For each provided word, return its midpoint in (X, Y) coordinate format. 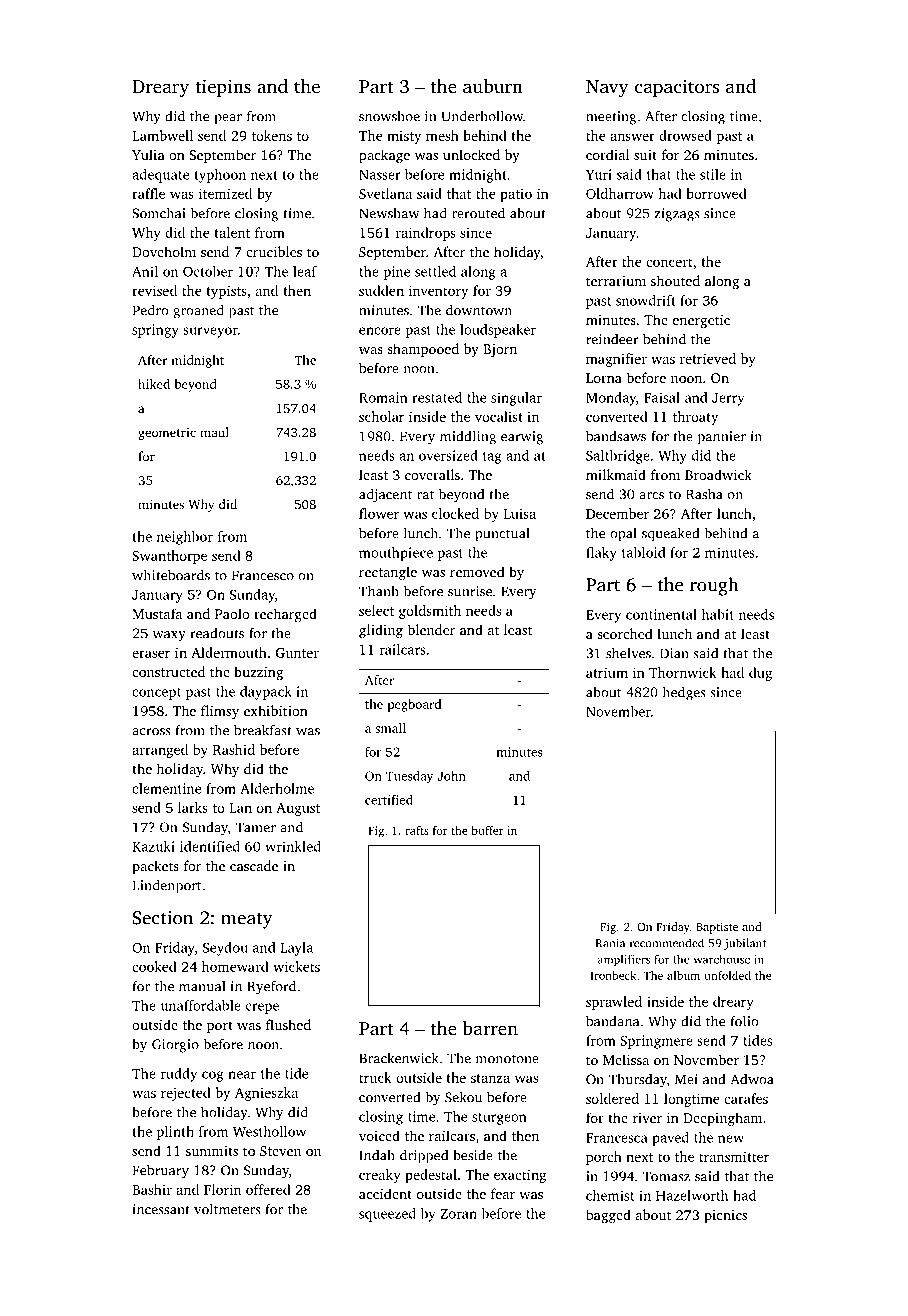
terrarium (616, 281)
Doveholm (164, 251)
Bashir (152, 1189)
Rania (610, 943)
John (452, 776)
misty (404, 137)
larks (193, 807)
